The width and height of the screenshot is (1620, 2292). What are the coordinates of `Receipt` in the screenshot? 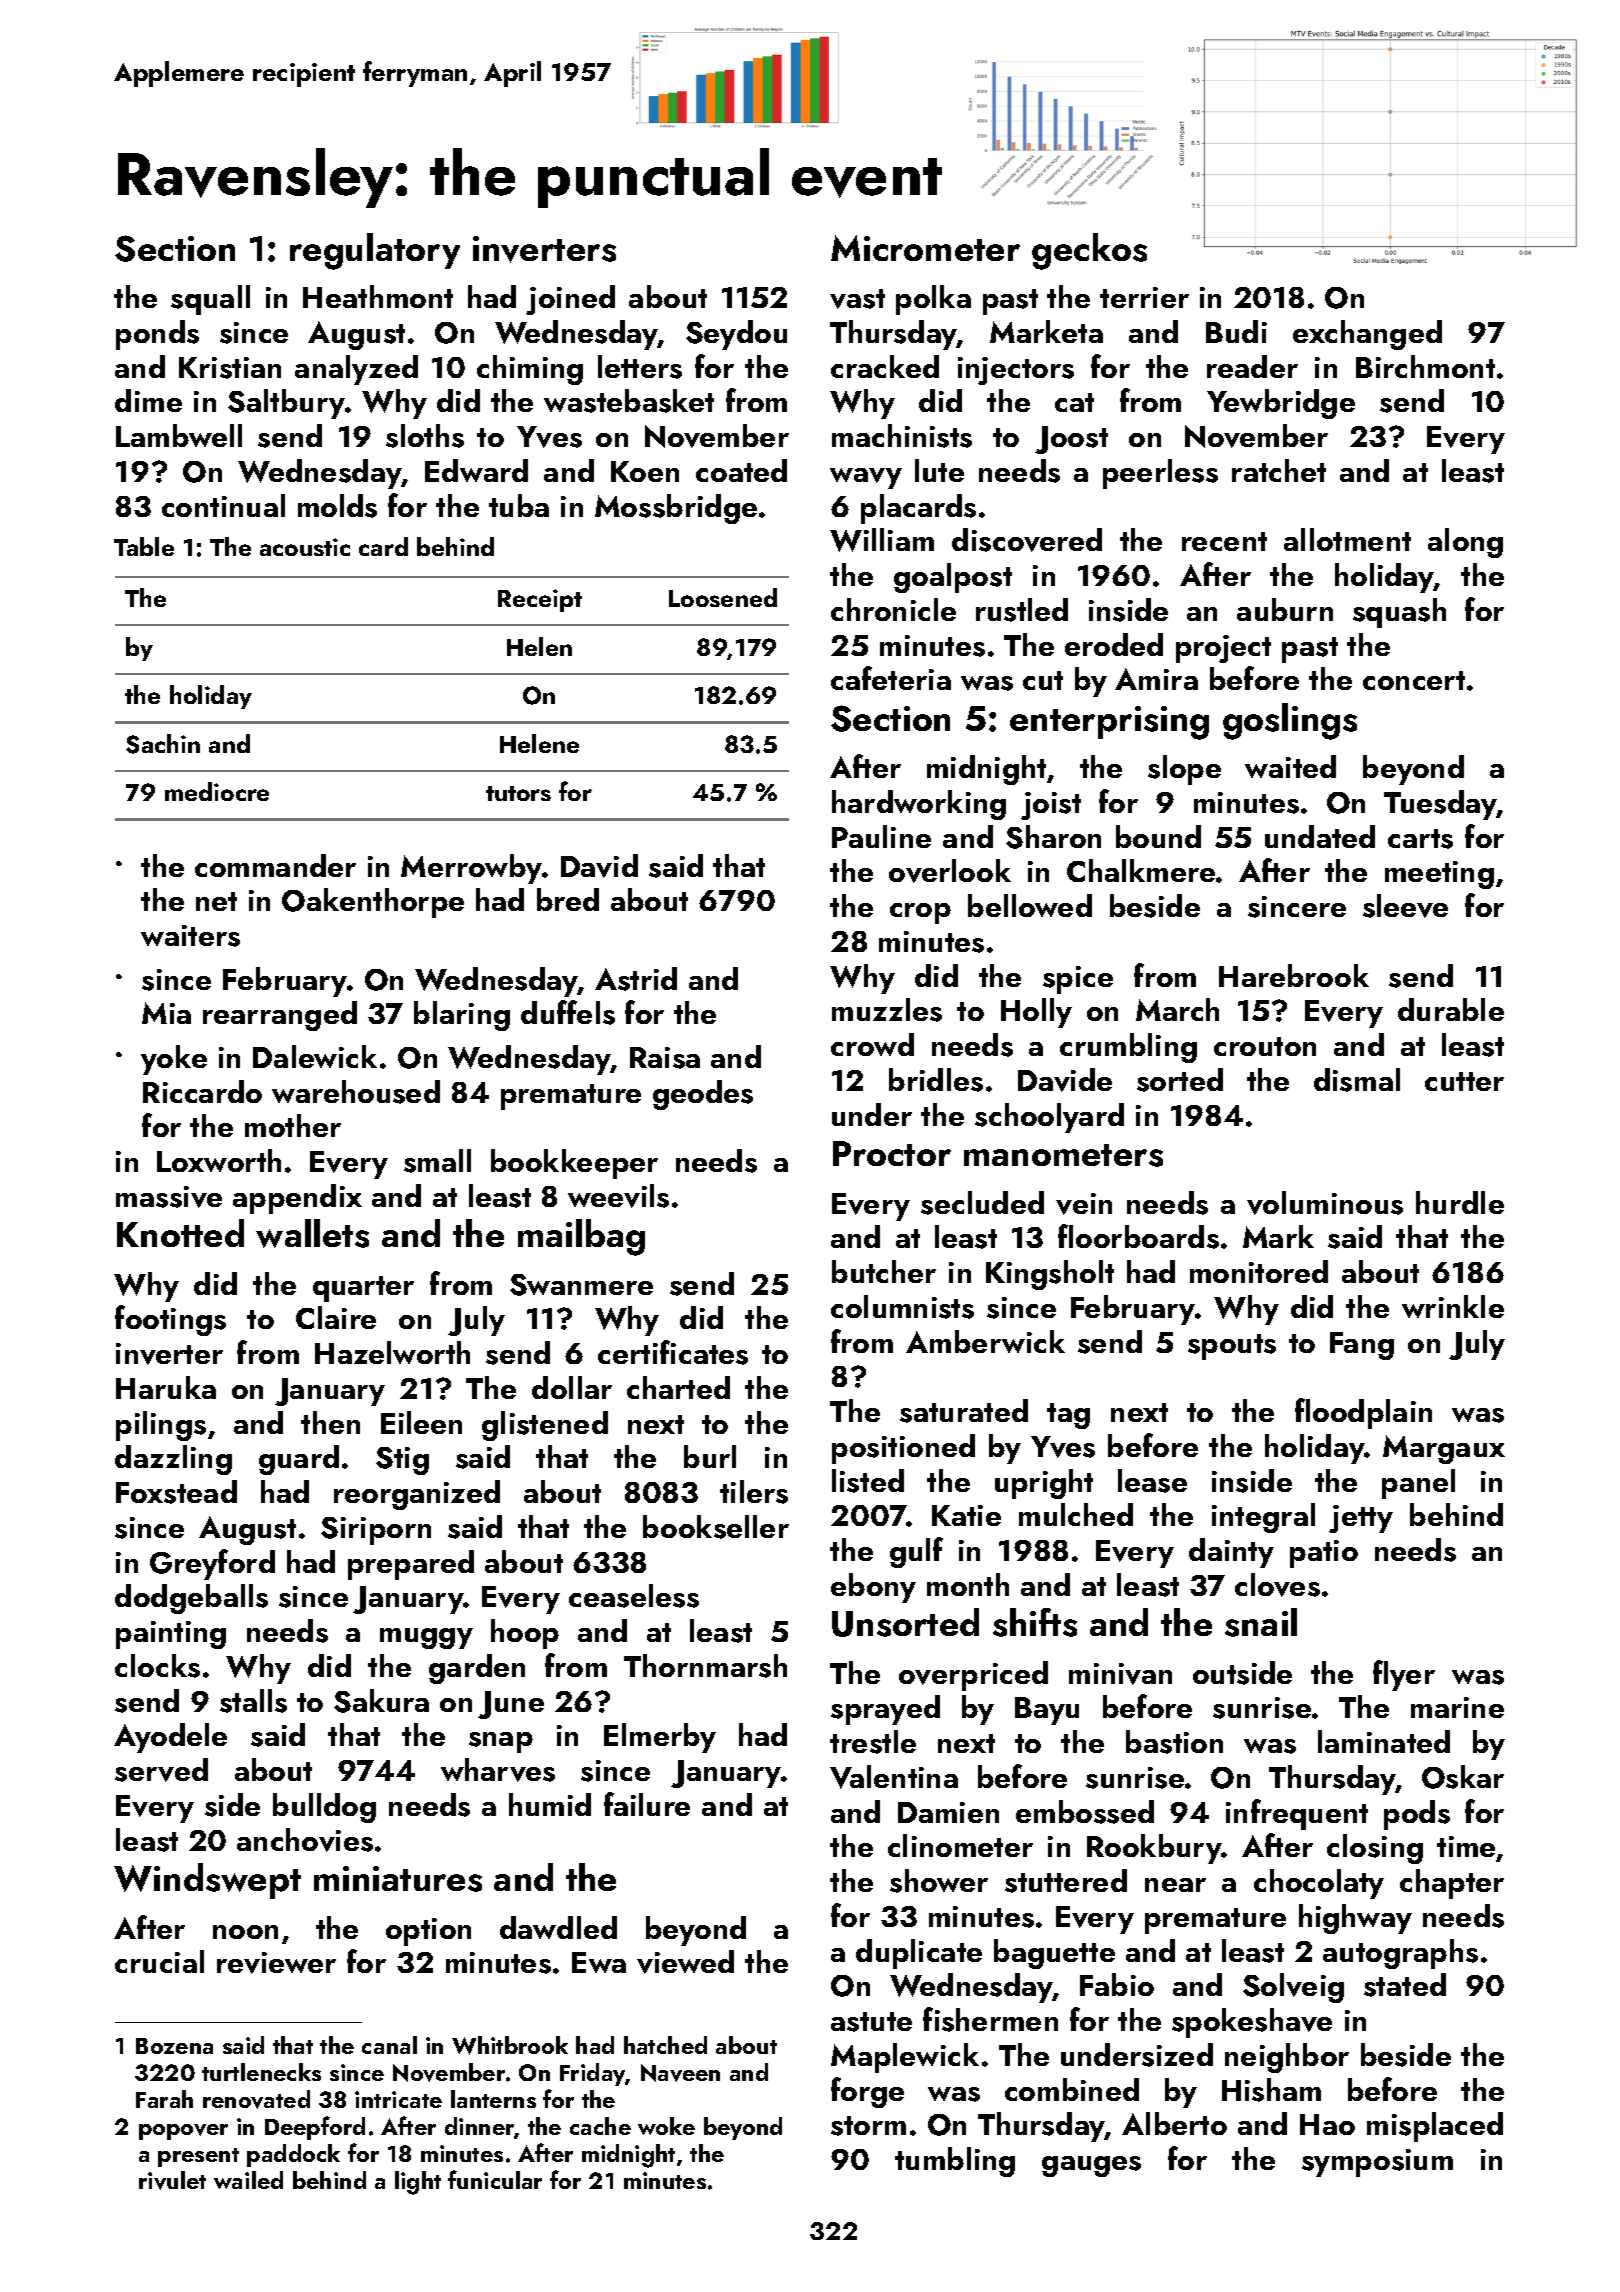 It's located at (540, 600).
